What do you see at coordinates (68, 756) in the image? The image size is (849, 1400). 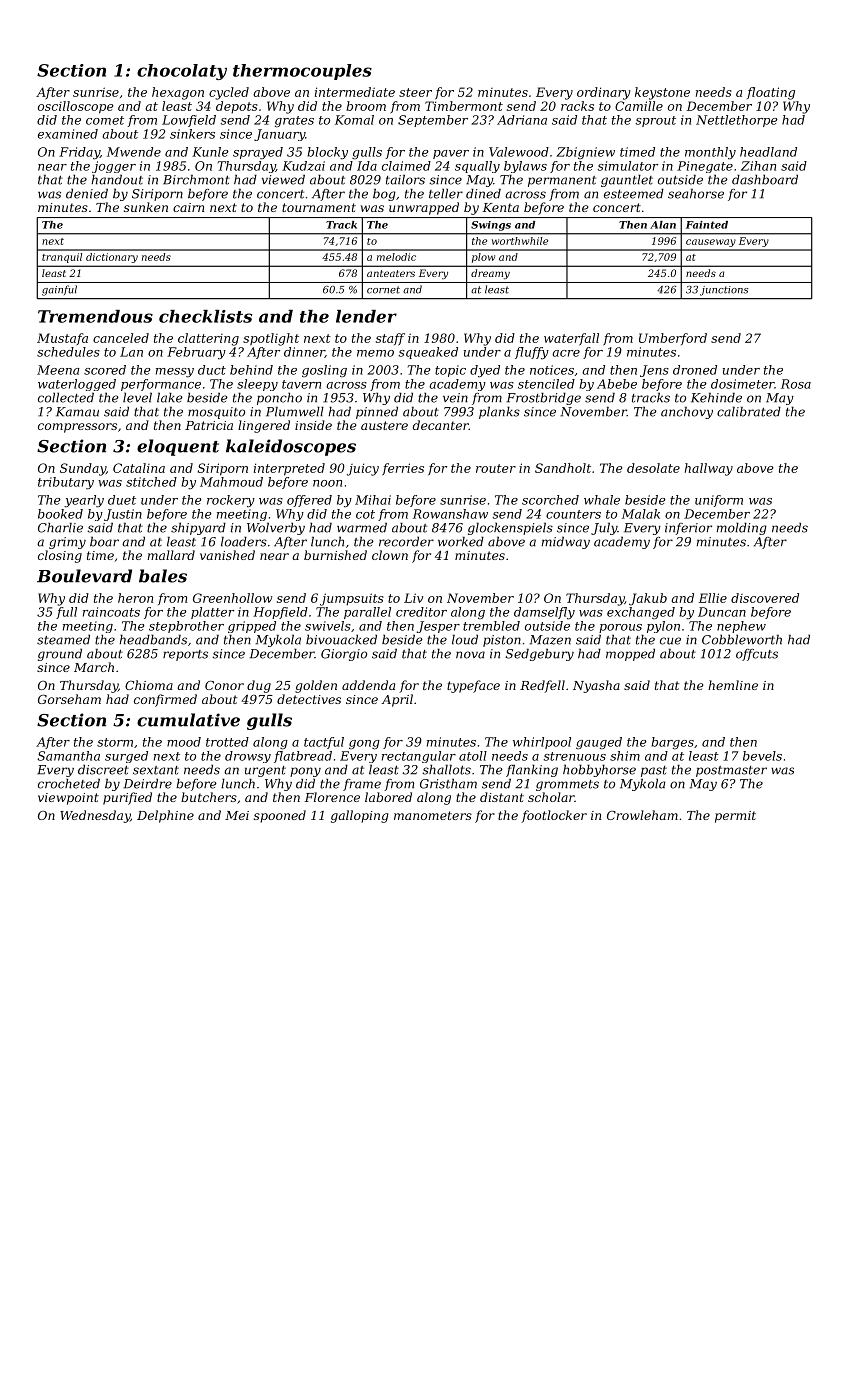 I see `Samantha` at bounding box center [68, 756].
